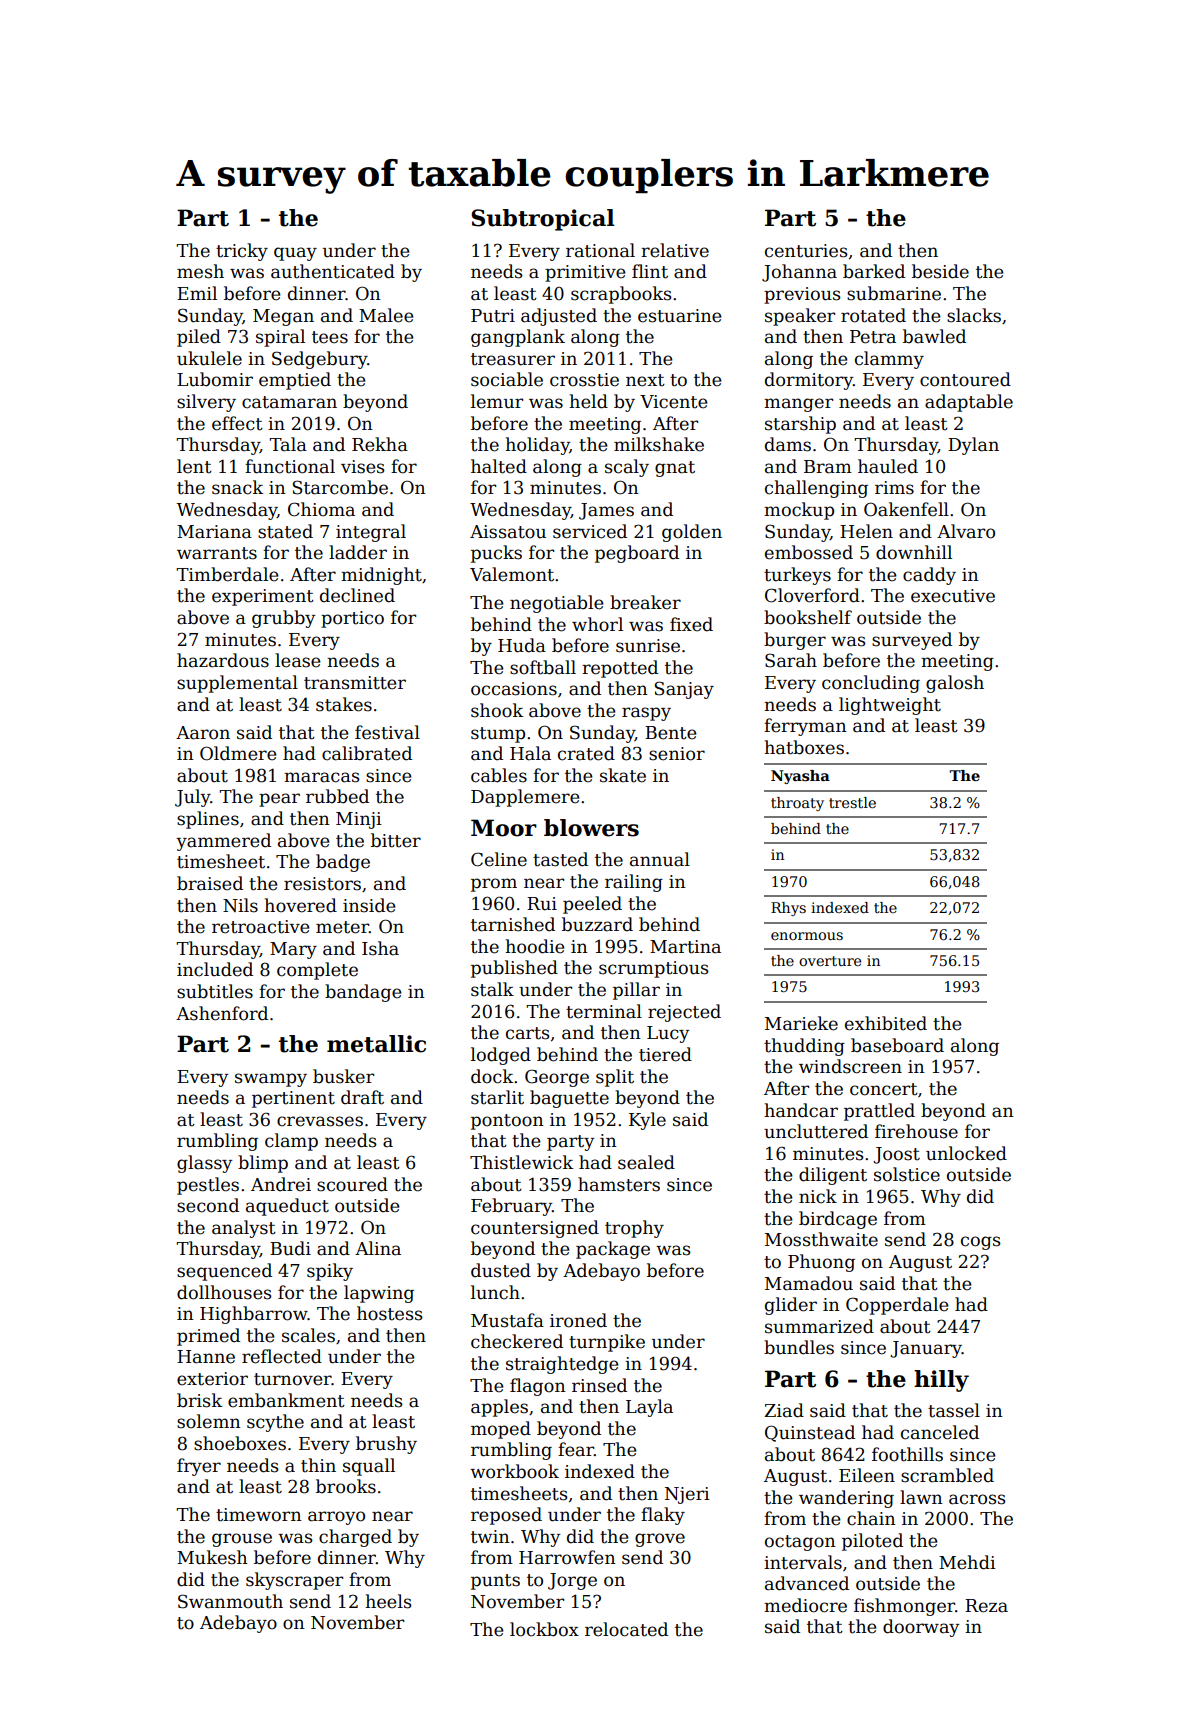 The height and width of the screenshot is (1728, 1193). Describe the element at coordinates (295, 254) in the screenshot. I see `quay` at that location.
